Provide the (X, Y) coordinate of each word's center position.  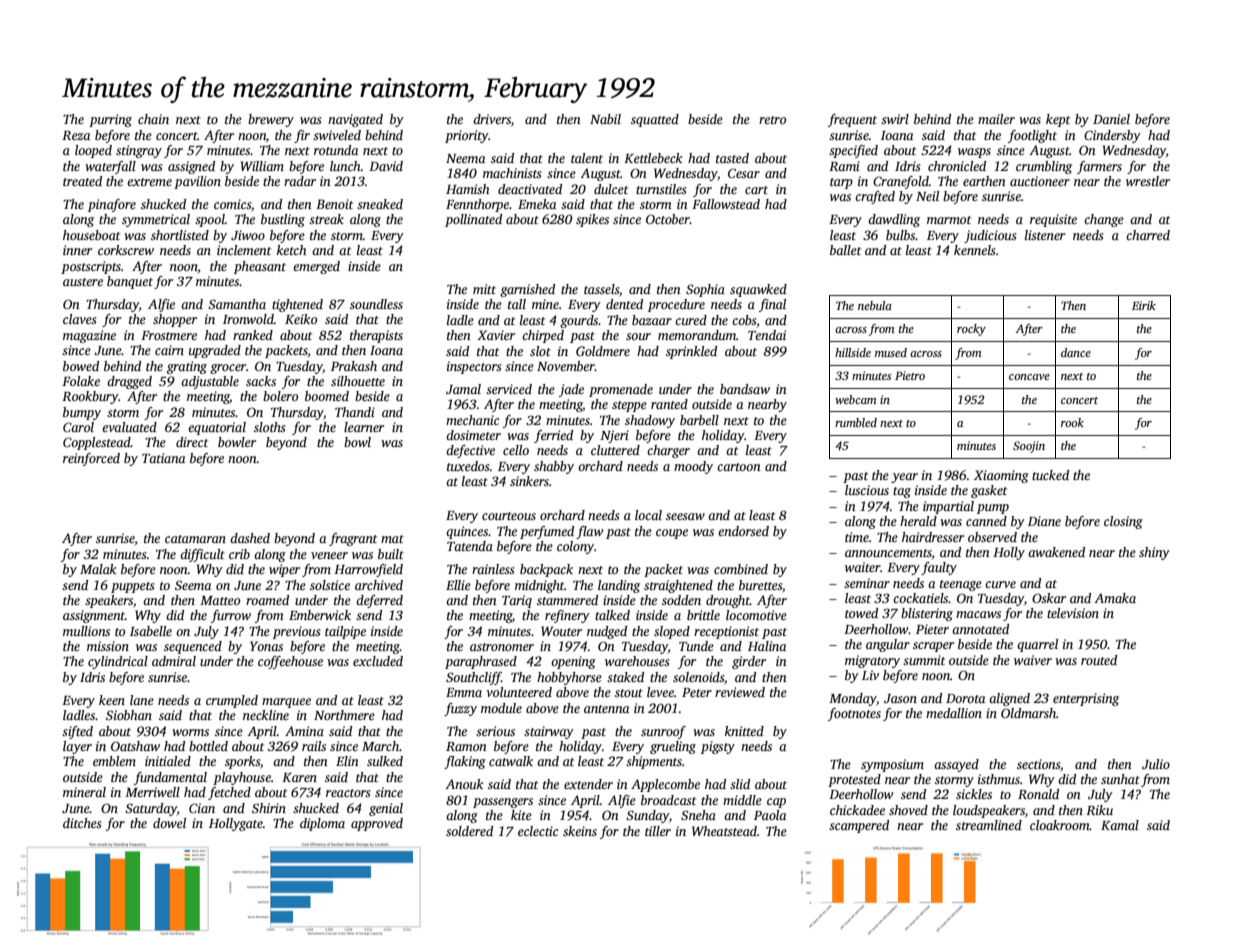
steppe (629, 406)
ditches (82, 823)
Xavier (496, 335)
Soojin (1029, 447)
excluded (378, 661)
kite (521, 815)
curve (1000, 584)
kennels (975, 250)
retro (772, 120)
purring (110, 120)
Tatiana (163, 458)
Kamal (1120, 825)
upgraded (215, 351)
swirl (895, 119)
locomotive (756, 615)
